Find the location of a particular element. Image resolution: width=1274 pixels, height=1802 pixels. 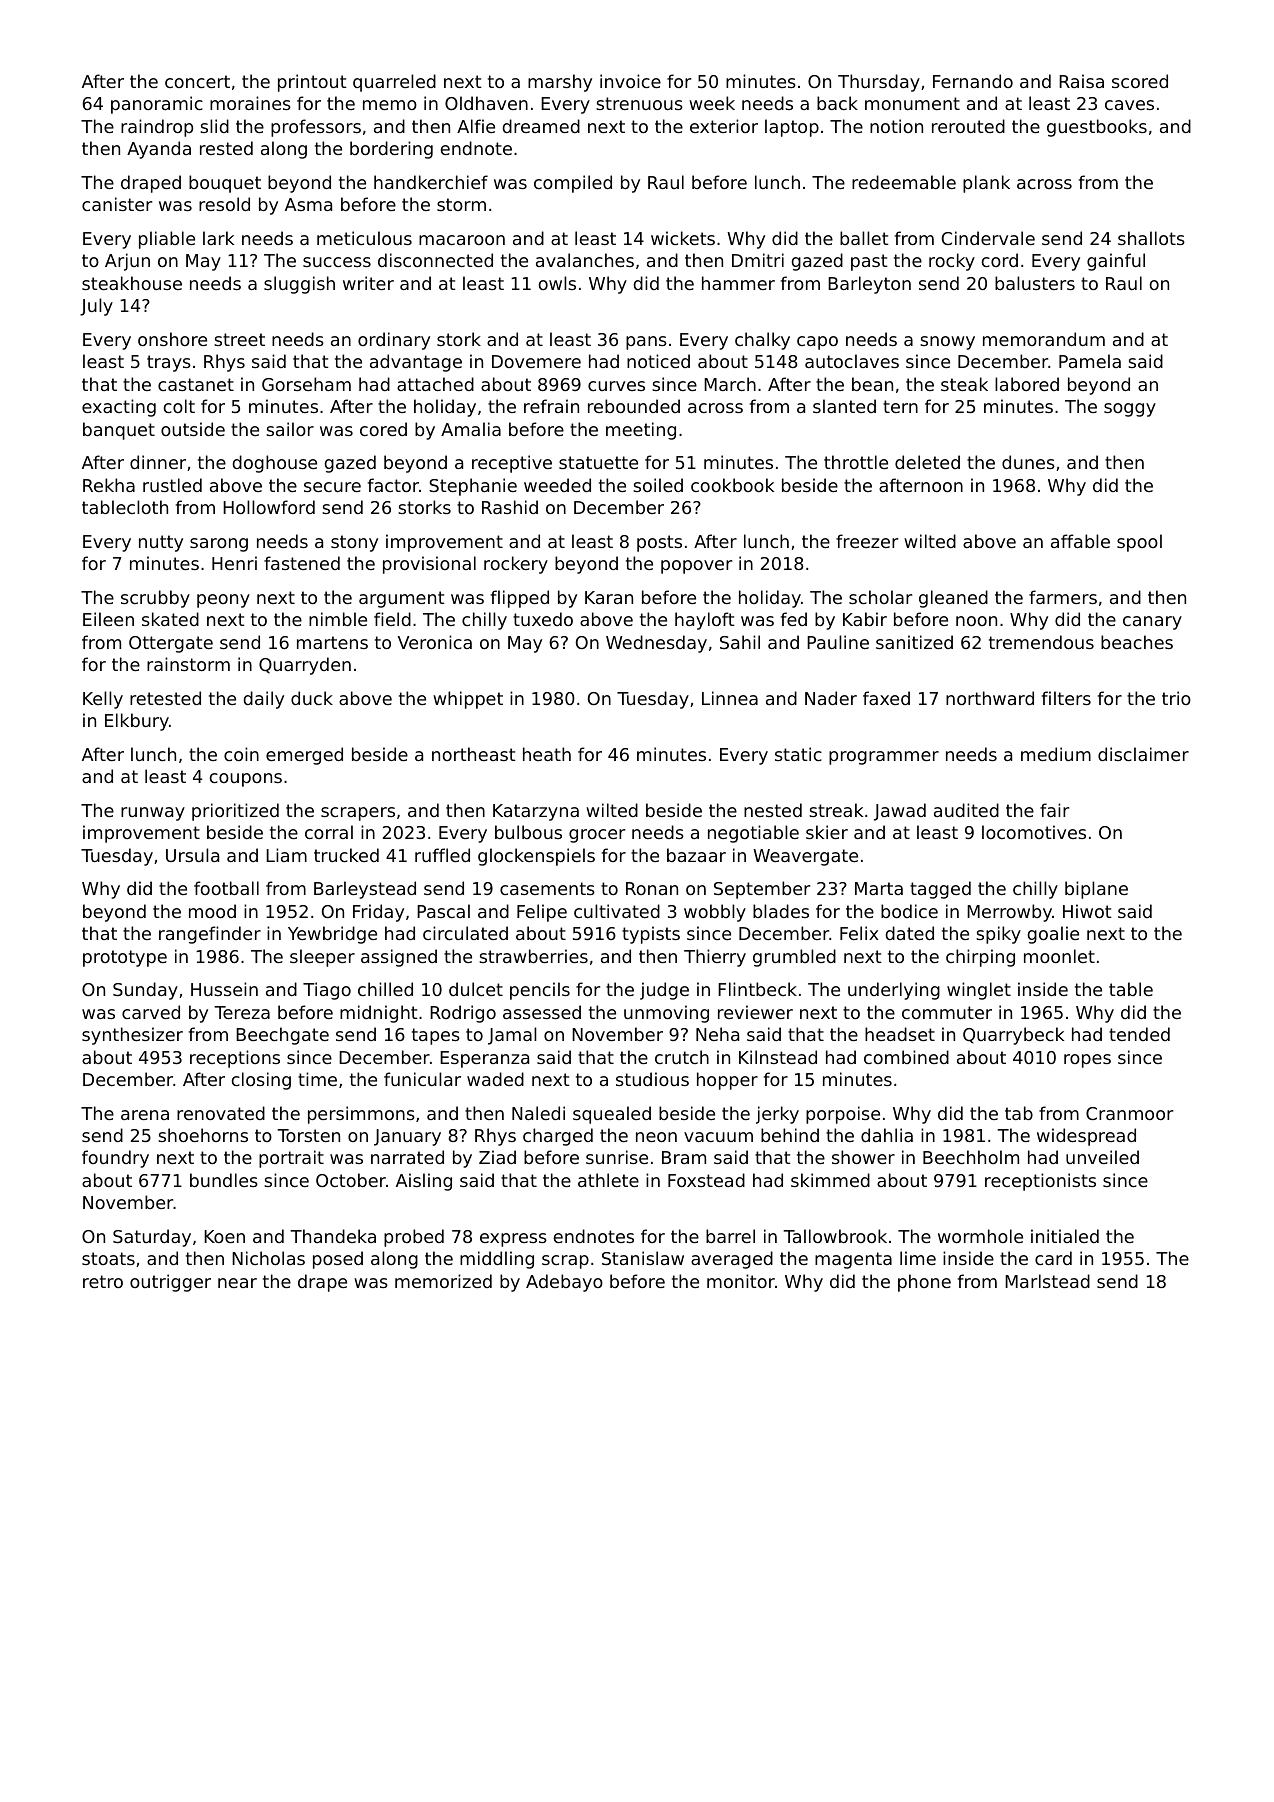

labored is located at coordinates (1027, 384).
